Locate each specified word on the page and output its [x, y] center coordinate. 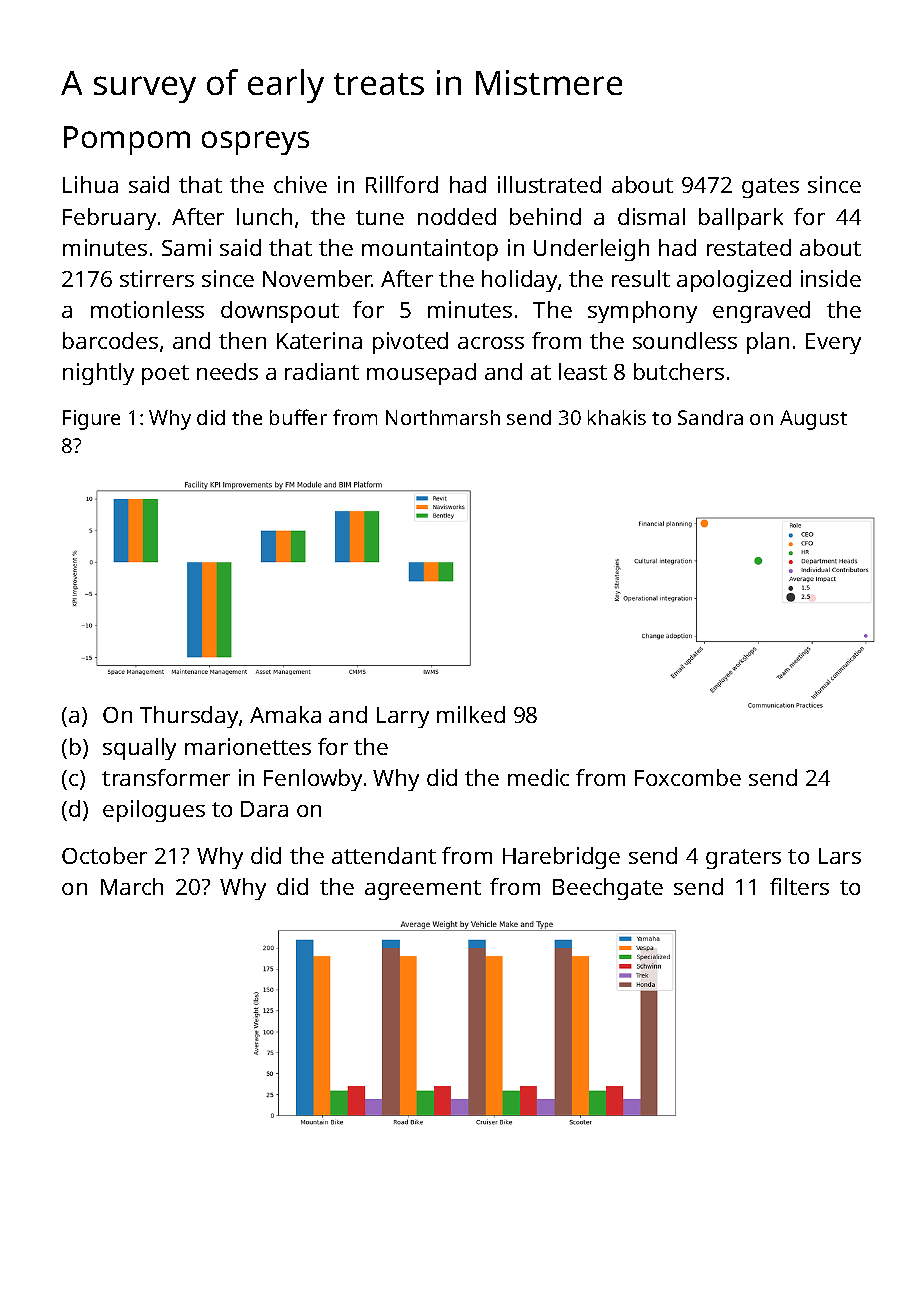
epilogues [154, 811]
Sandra [710, 417]
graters [743, 859]
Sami [186, 247]
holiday [519, 281]
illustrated [549, 184]
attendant [384, 855]
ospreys [255, 143]
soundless [685, 340]
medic [538, 777]
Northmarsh [443, 417]
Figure [91, 420]
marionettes [248, 746]
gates [770, 188]
